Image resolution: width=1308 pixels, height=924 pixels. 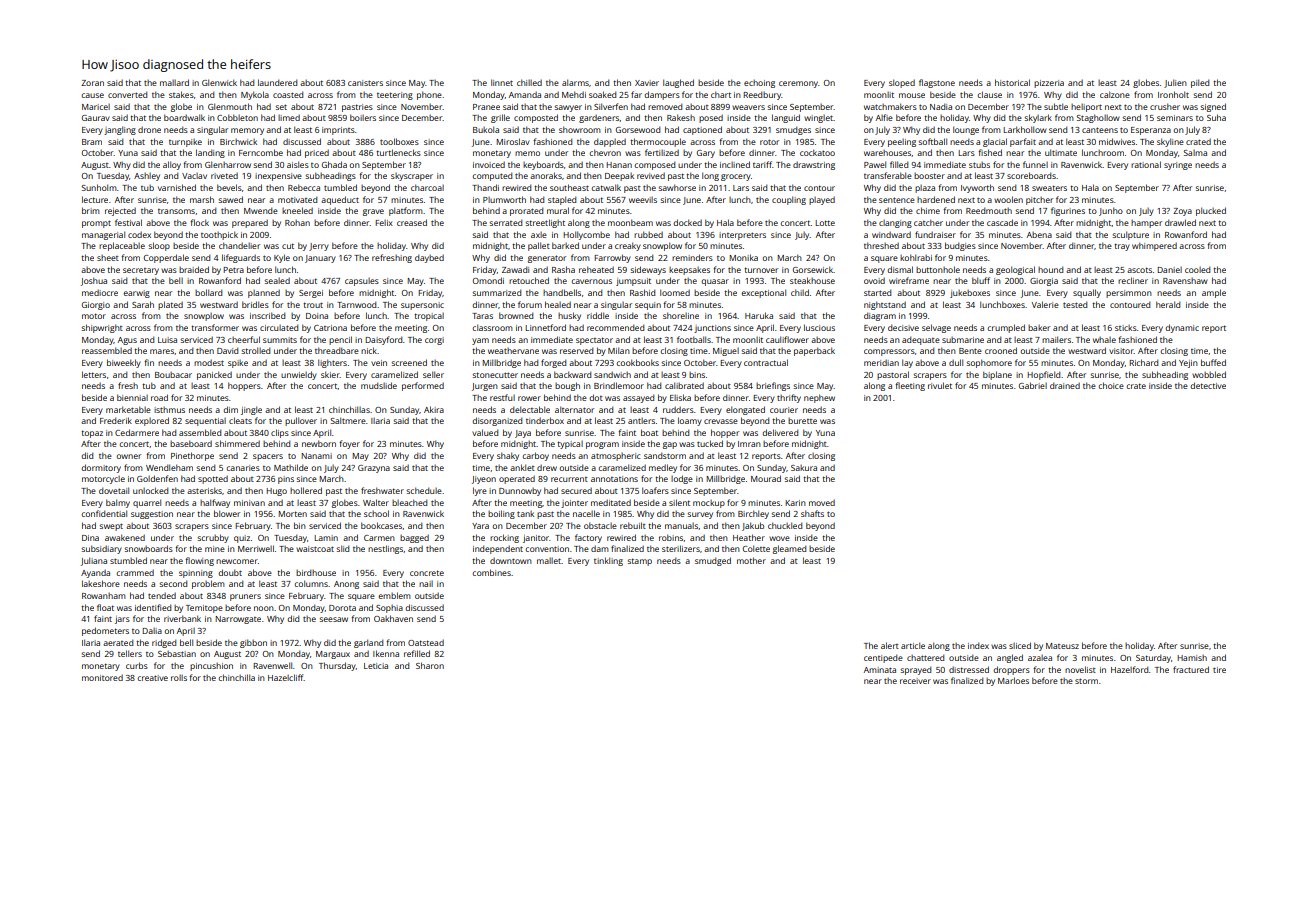 What do you see at coordinates (288, 94) in the screenshot?
I see `coasted` at bounding box center [288, 94].
